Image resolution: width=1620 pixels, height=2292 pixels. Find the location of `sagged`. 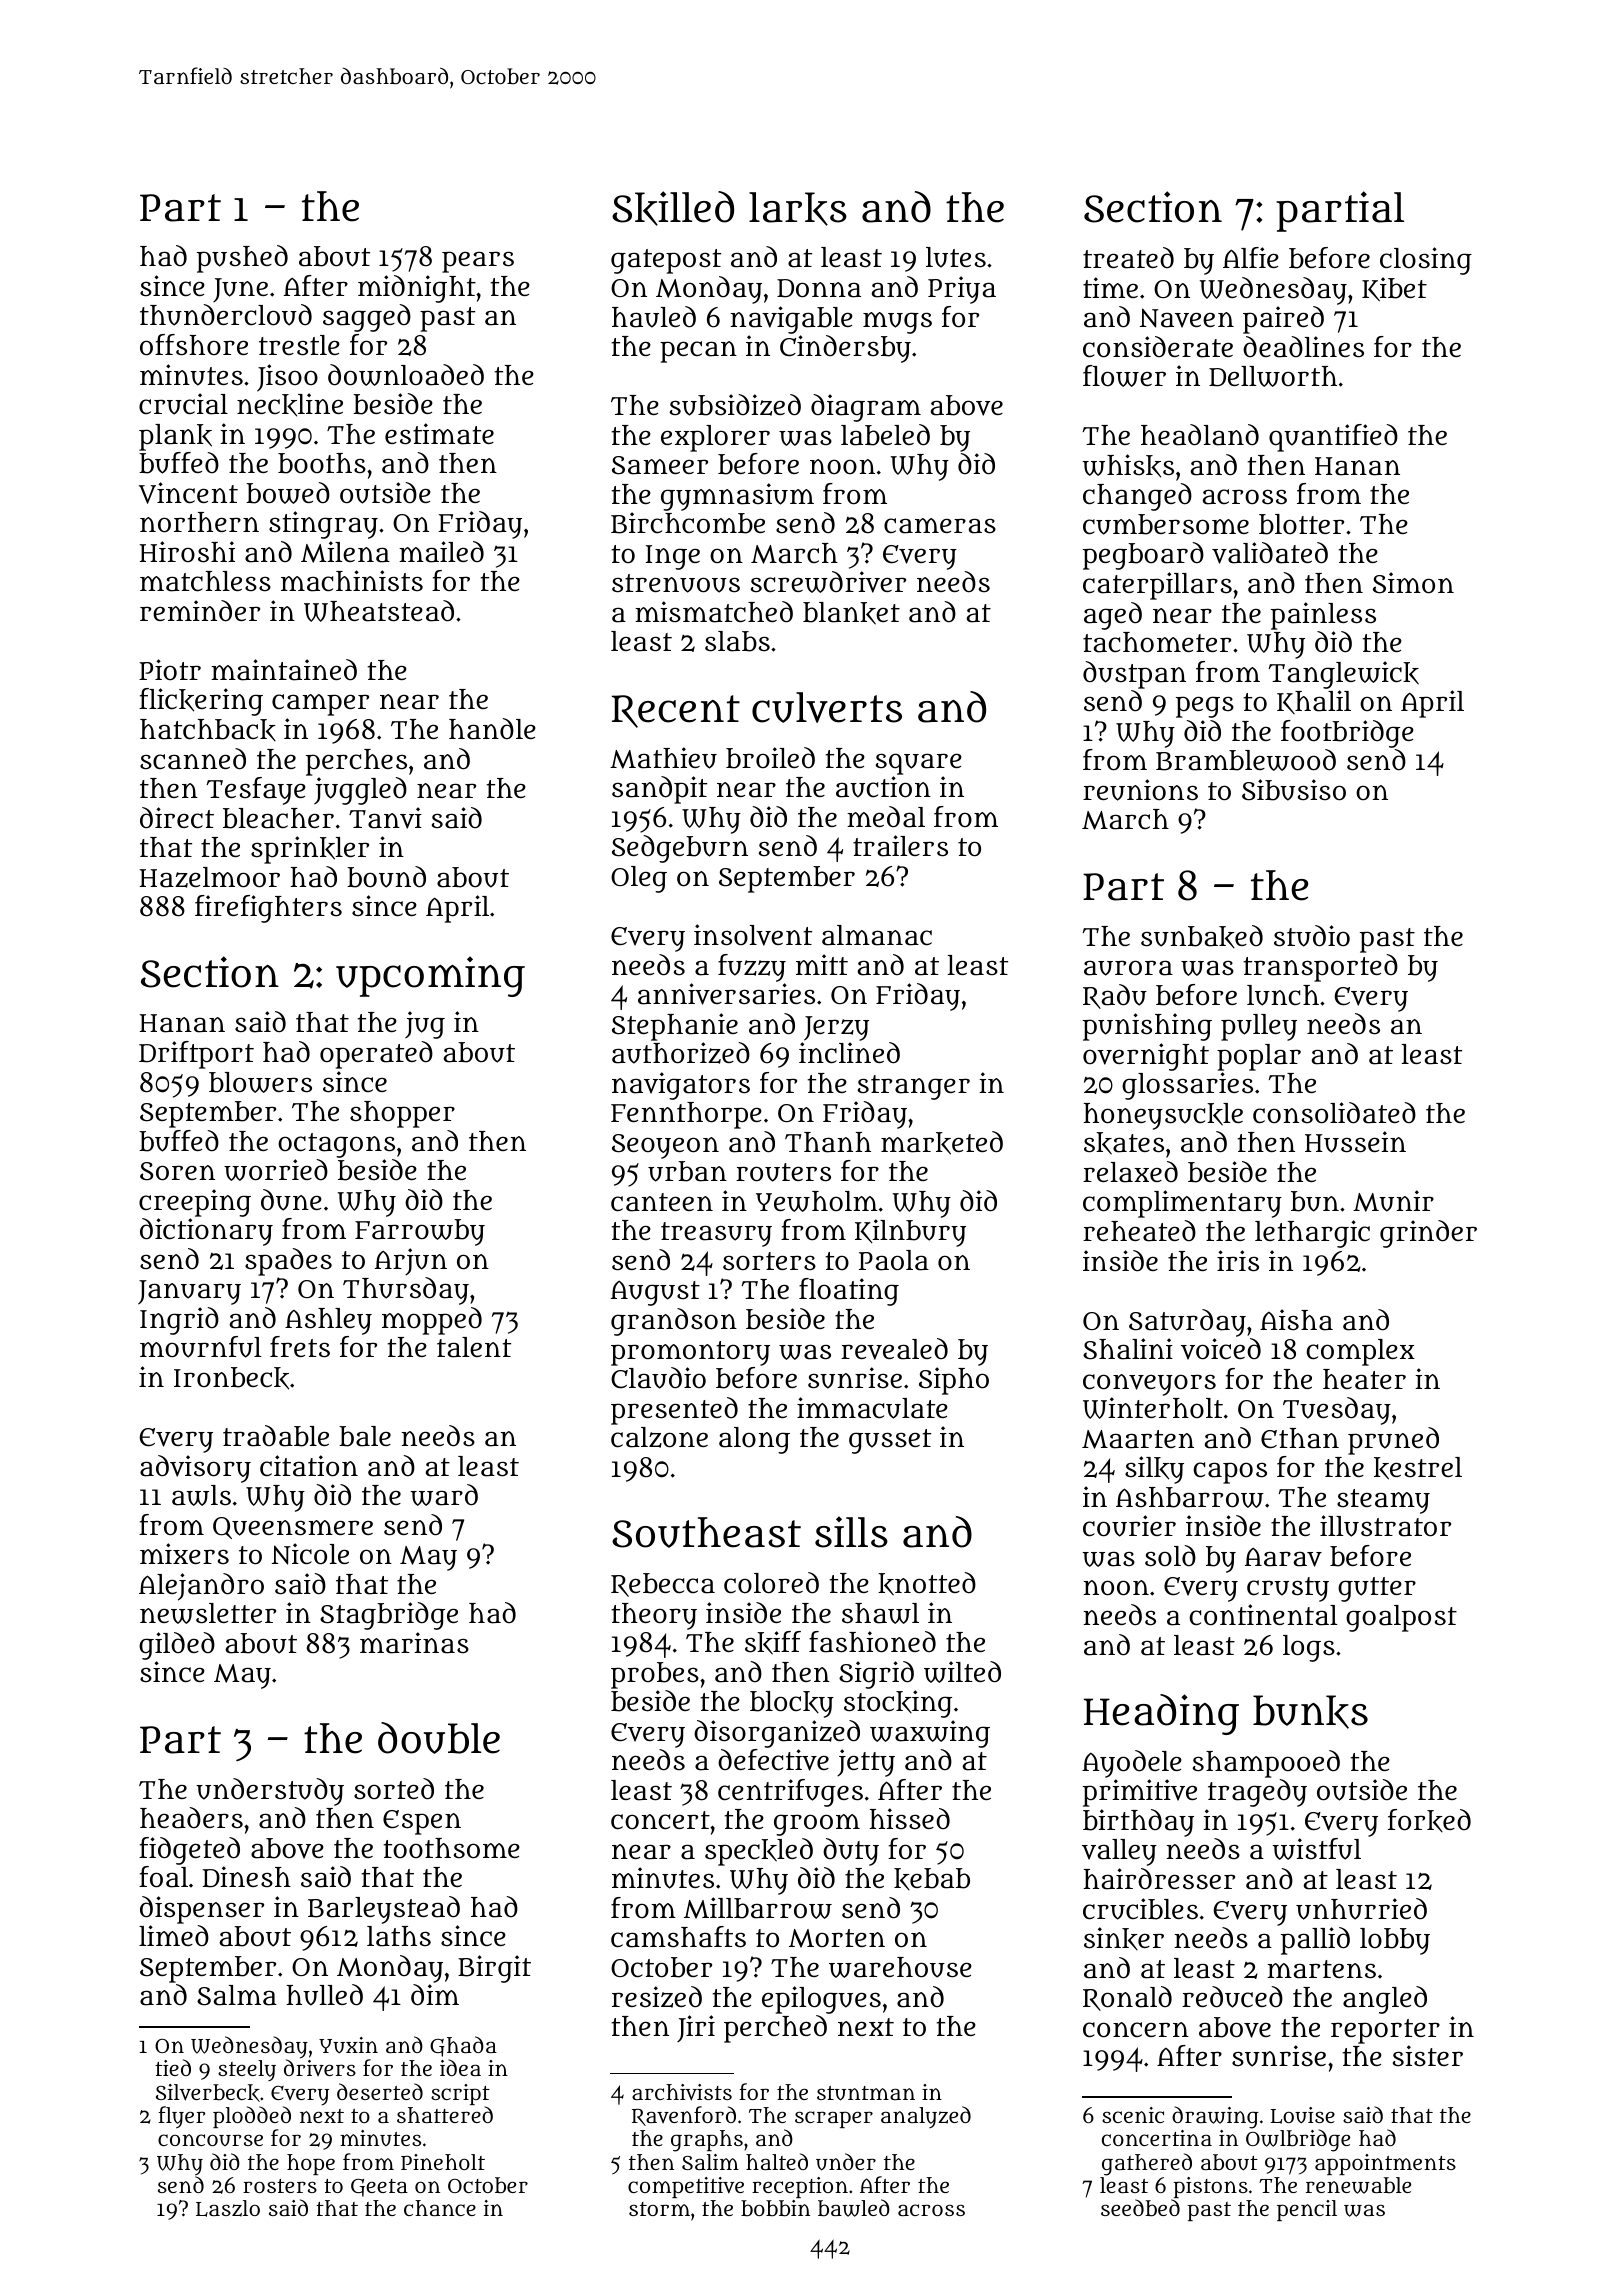

sagged is located at coordinates (367, 318).
